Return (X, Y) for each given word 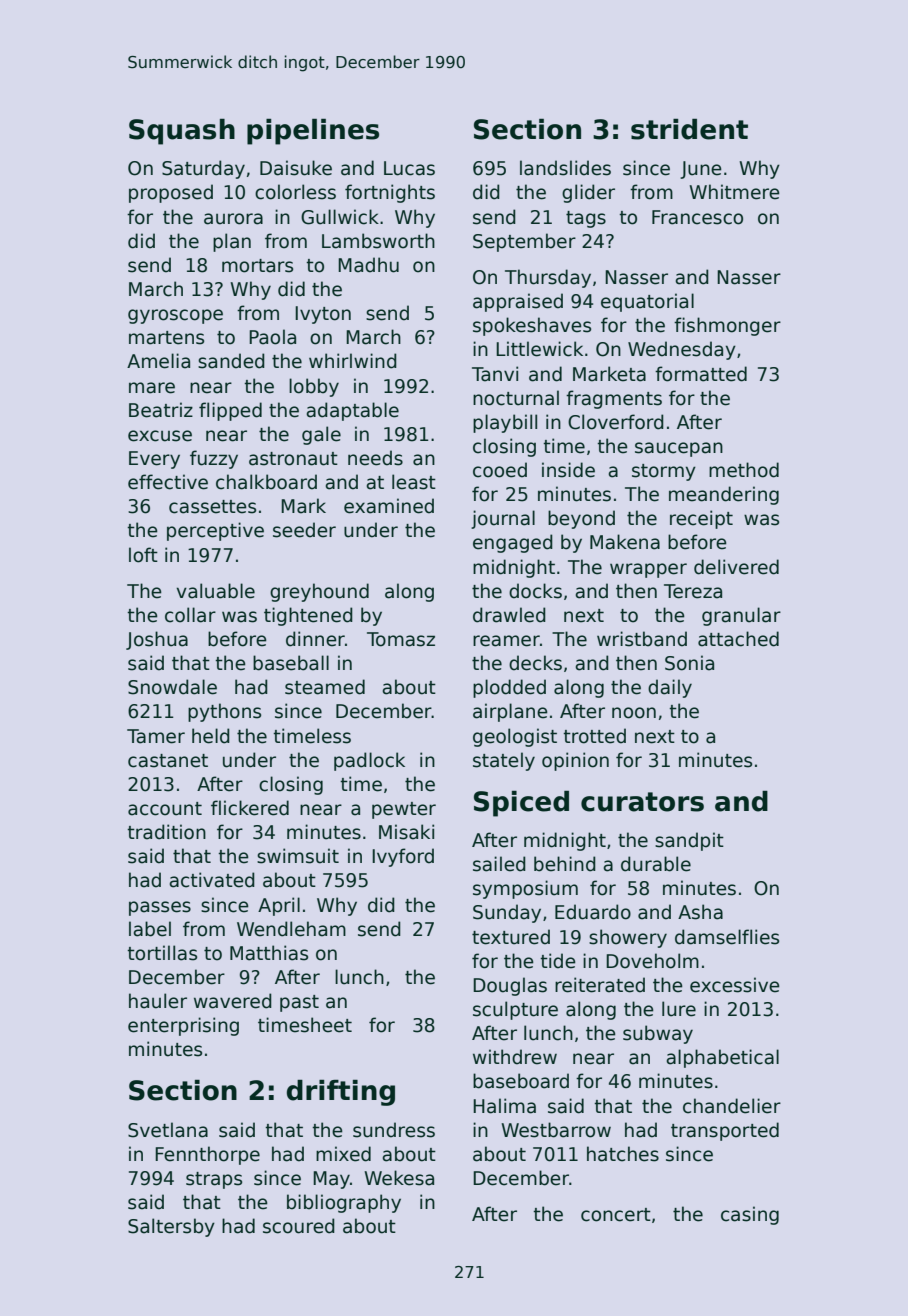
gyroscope (175, 316)
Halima (504, 1106)
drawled (509, 615)
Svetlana (168, 1130)
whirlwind (353, 361)
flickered (250, 808)
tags (586, 219)
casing (750, 1215)
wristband (642, 639)
